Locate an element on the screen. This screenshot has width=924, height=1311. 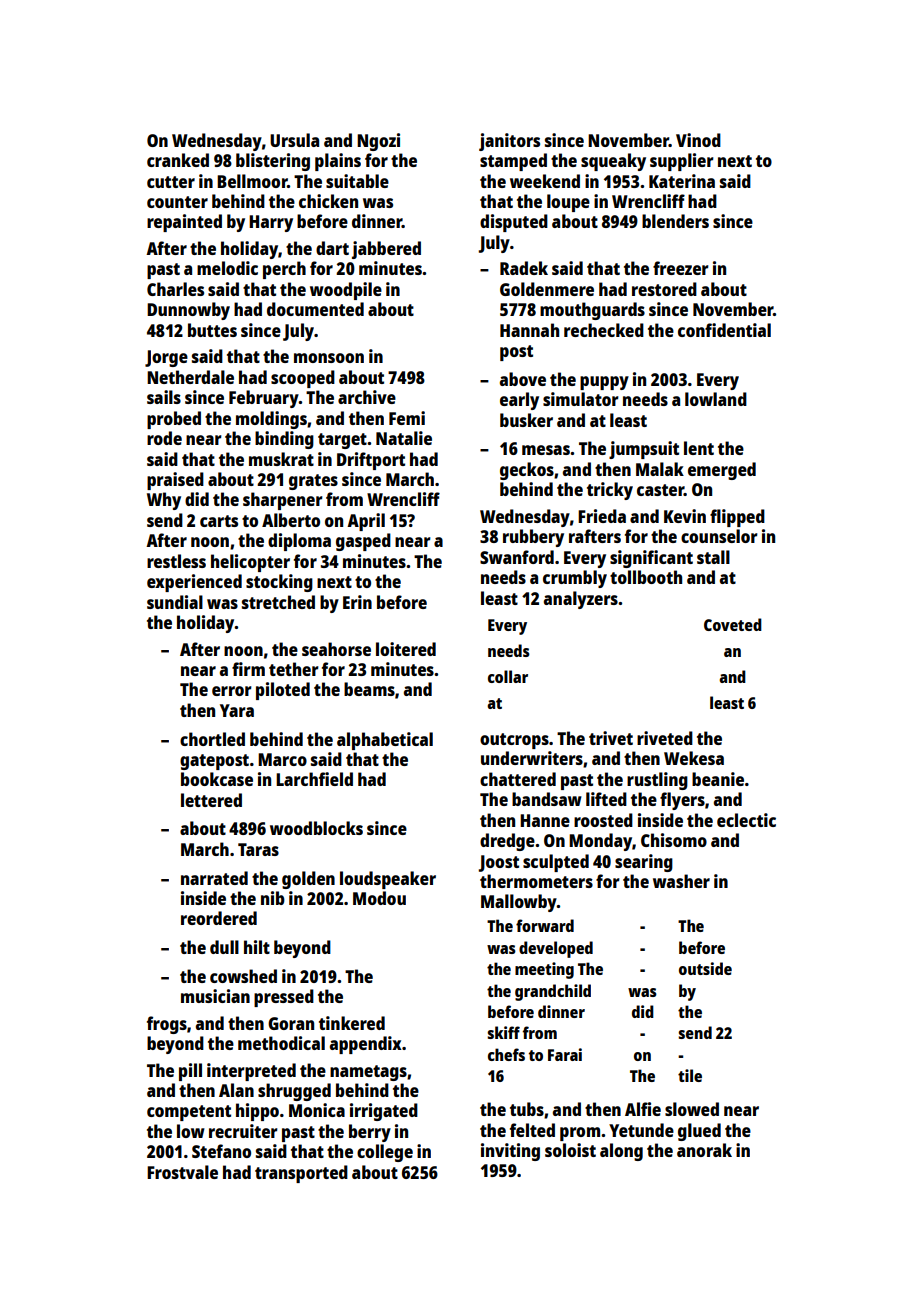
woodblocks is located at coordinates (316, 828).
